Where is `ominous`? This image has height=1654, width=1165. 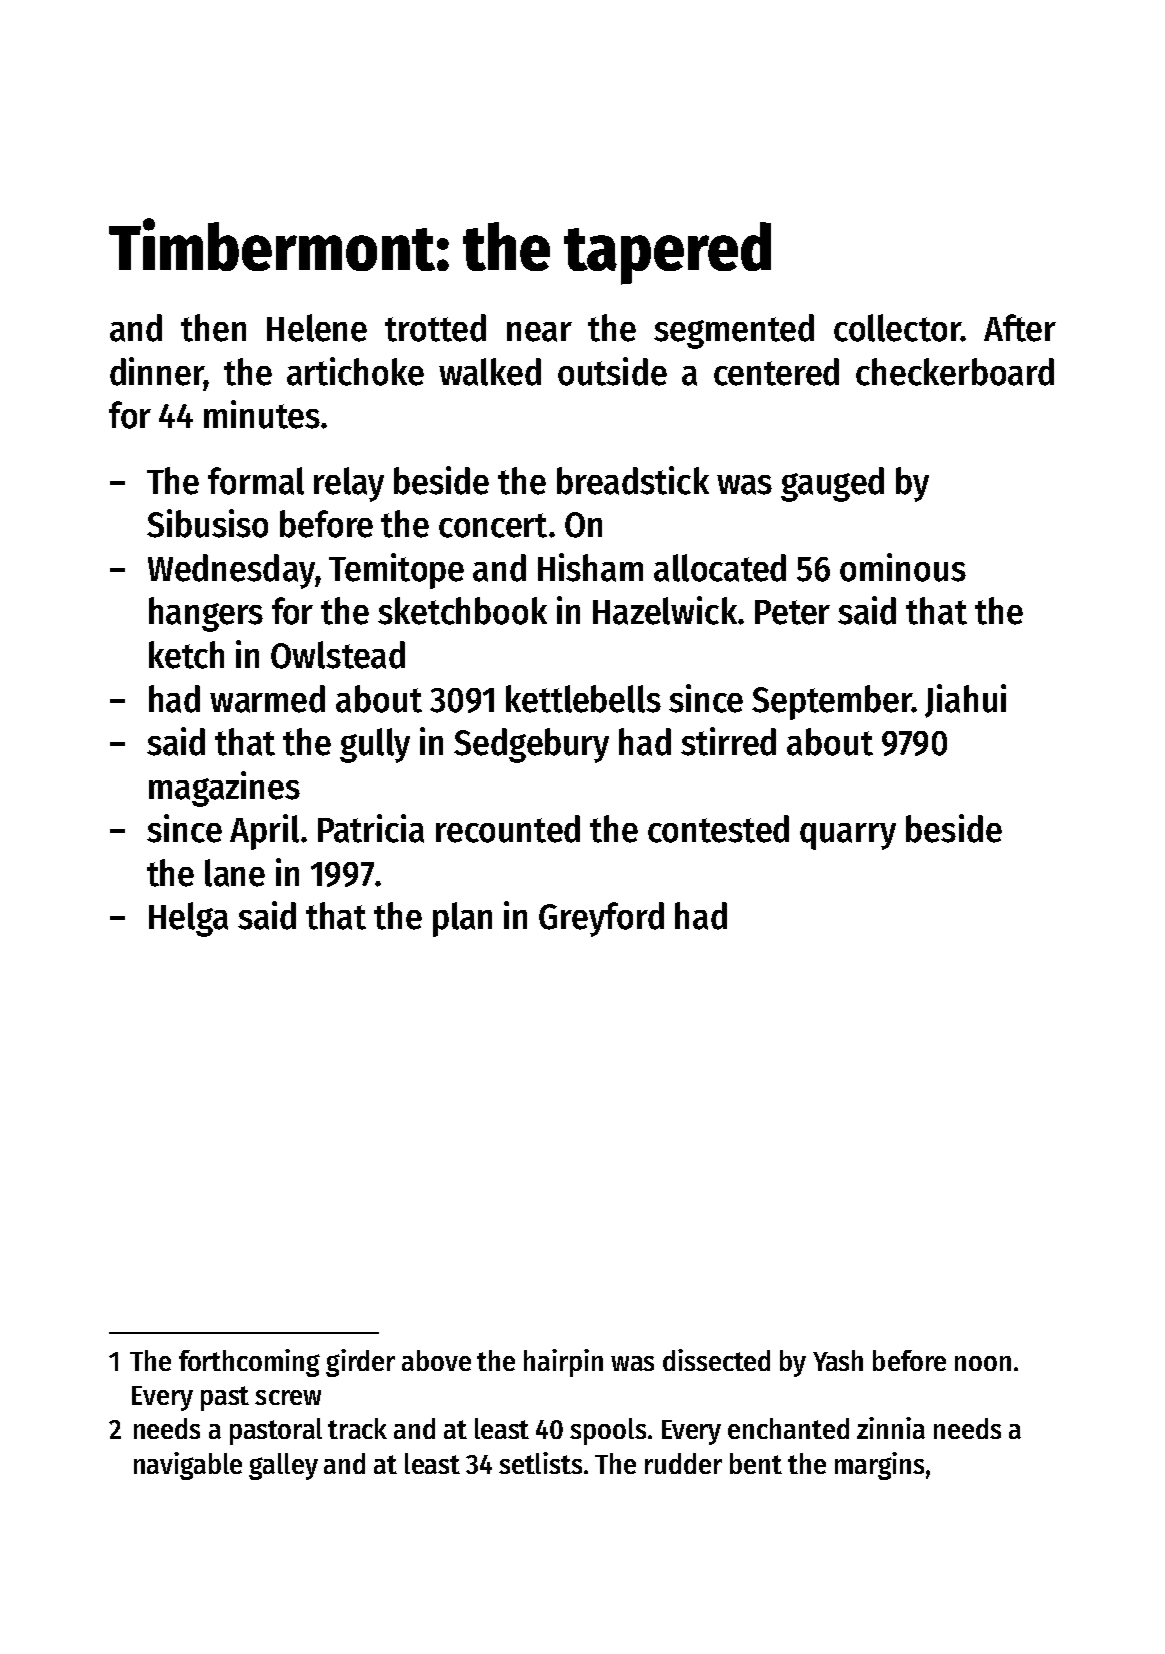 ominous is located at coordinates (903, 567).
